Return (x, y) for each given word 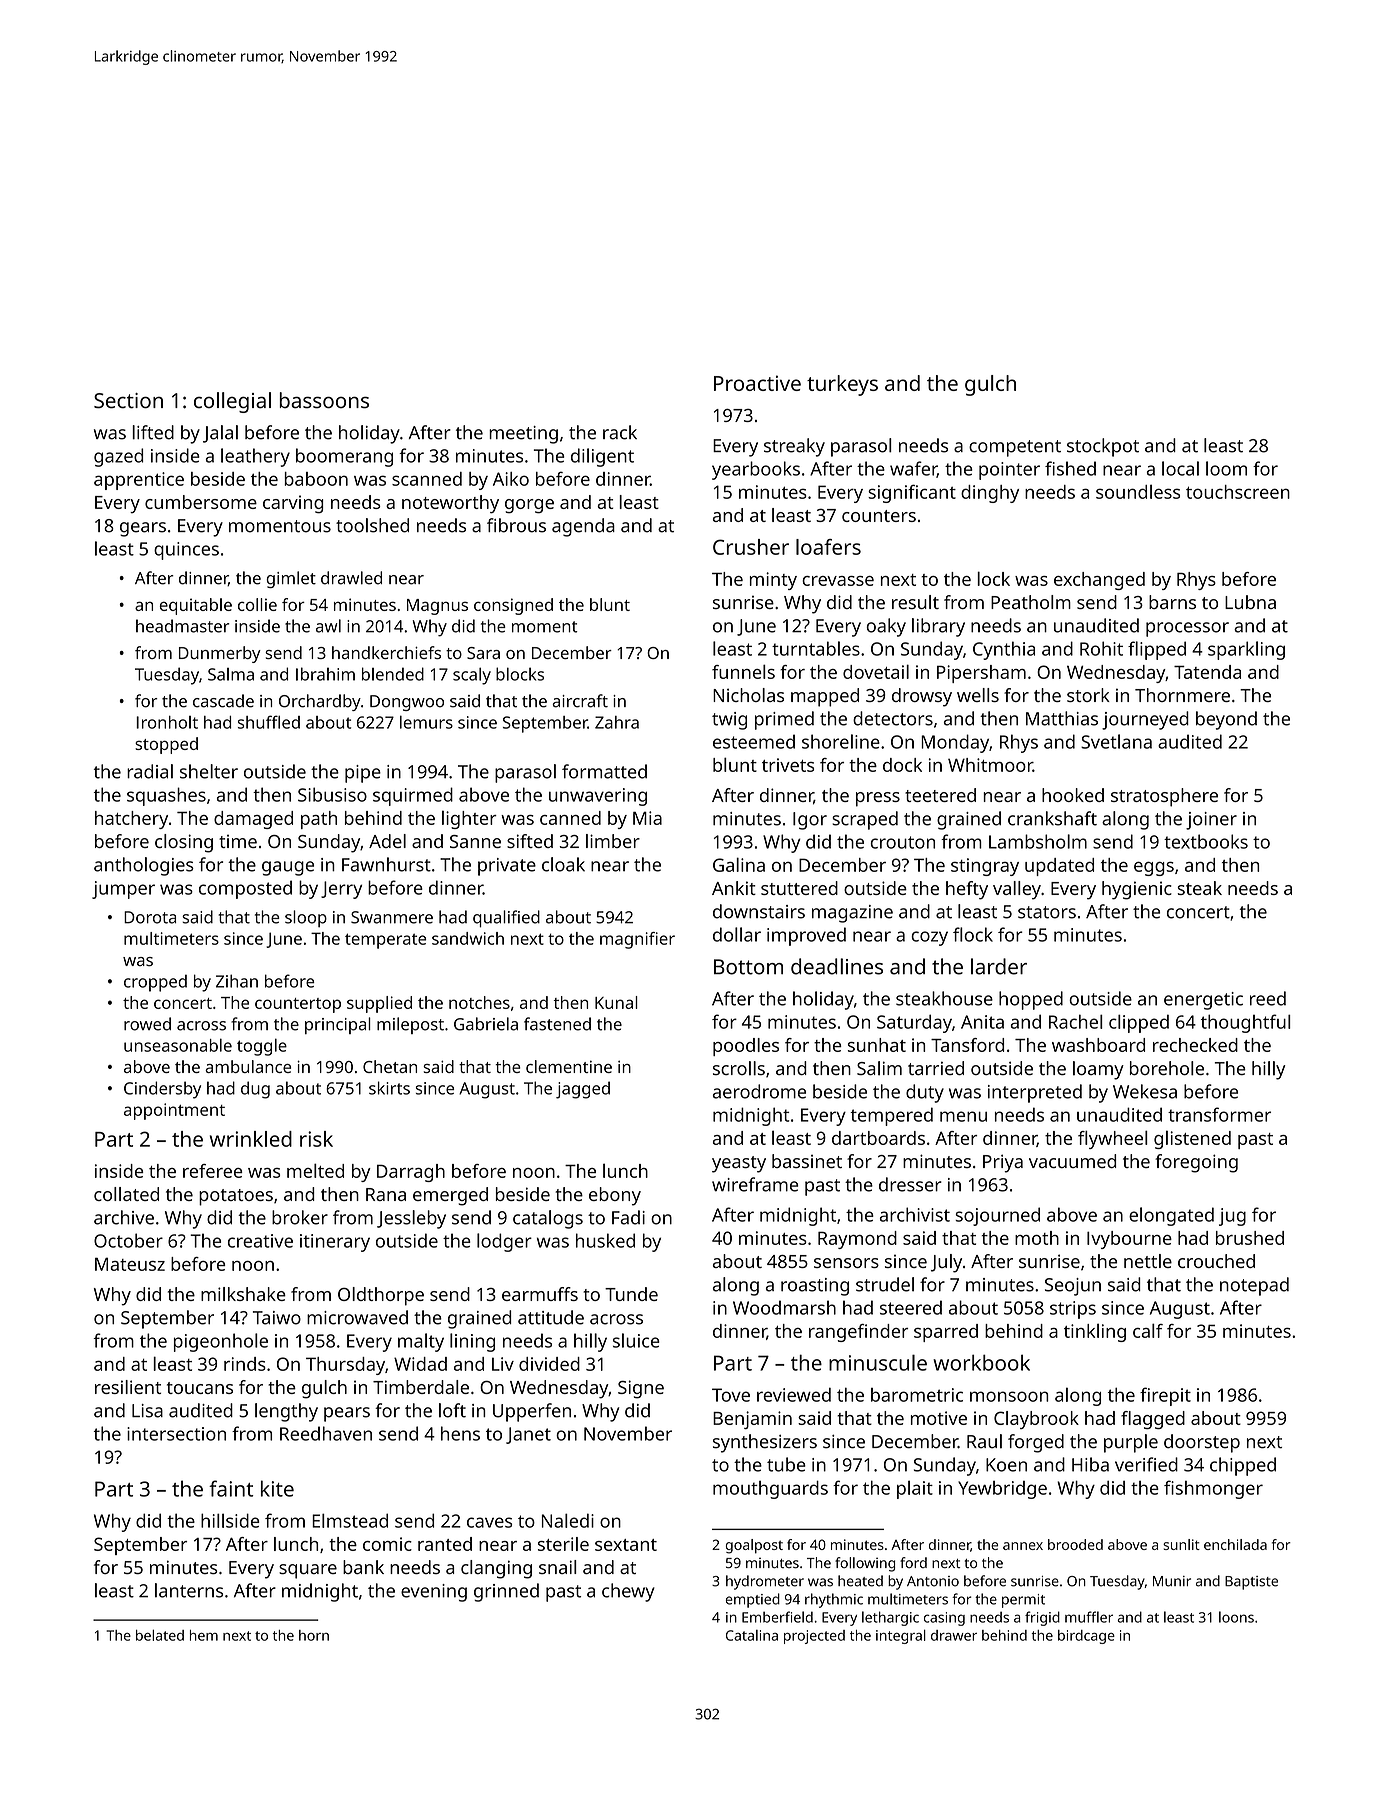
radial (150, 771)
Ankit (734, 888)
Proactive (757, 383)
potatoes (236, 1197)
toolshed (372, 525)
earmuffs (540, 1294)
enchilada (1235, 1544)
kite (277, 1488)
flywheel (1113, 1139)
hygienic (1137, 890)
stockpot (1103, 447)
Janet (528, 1435)
